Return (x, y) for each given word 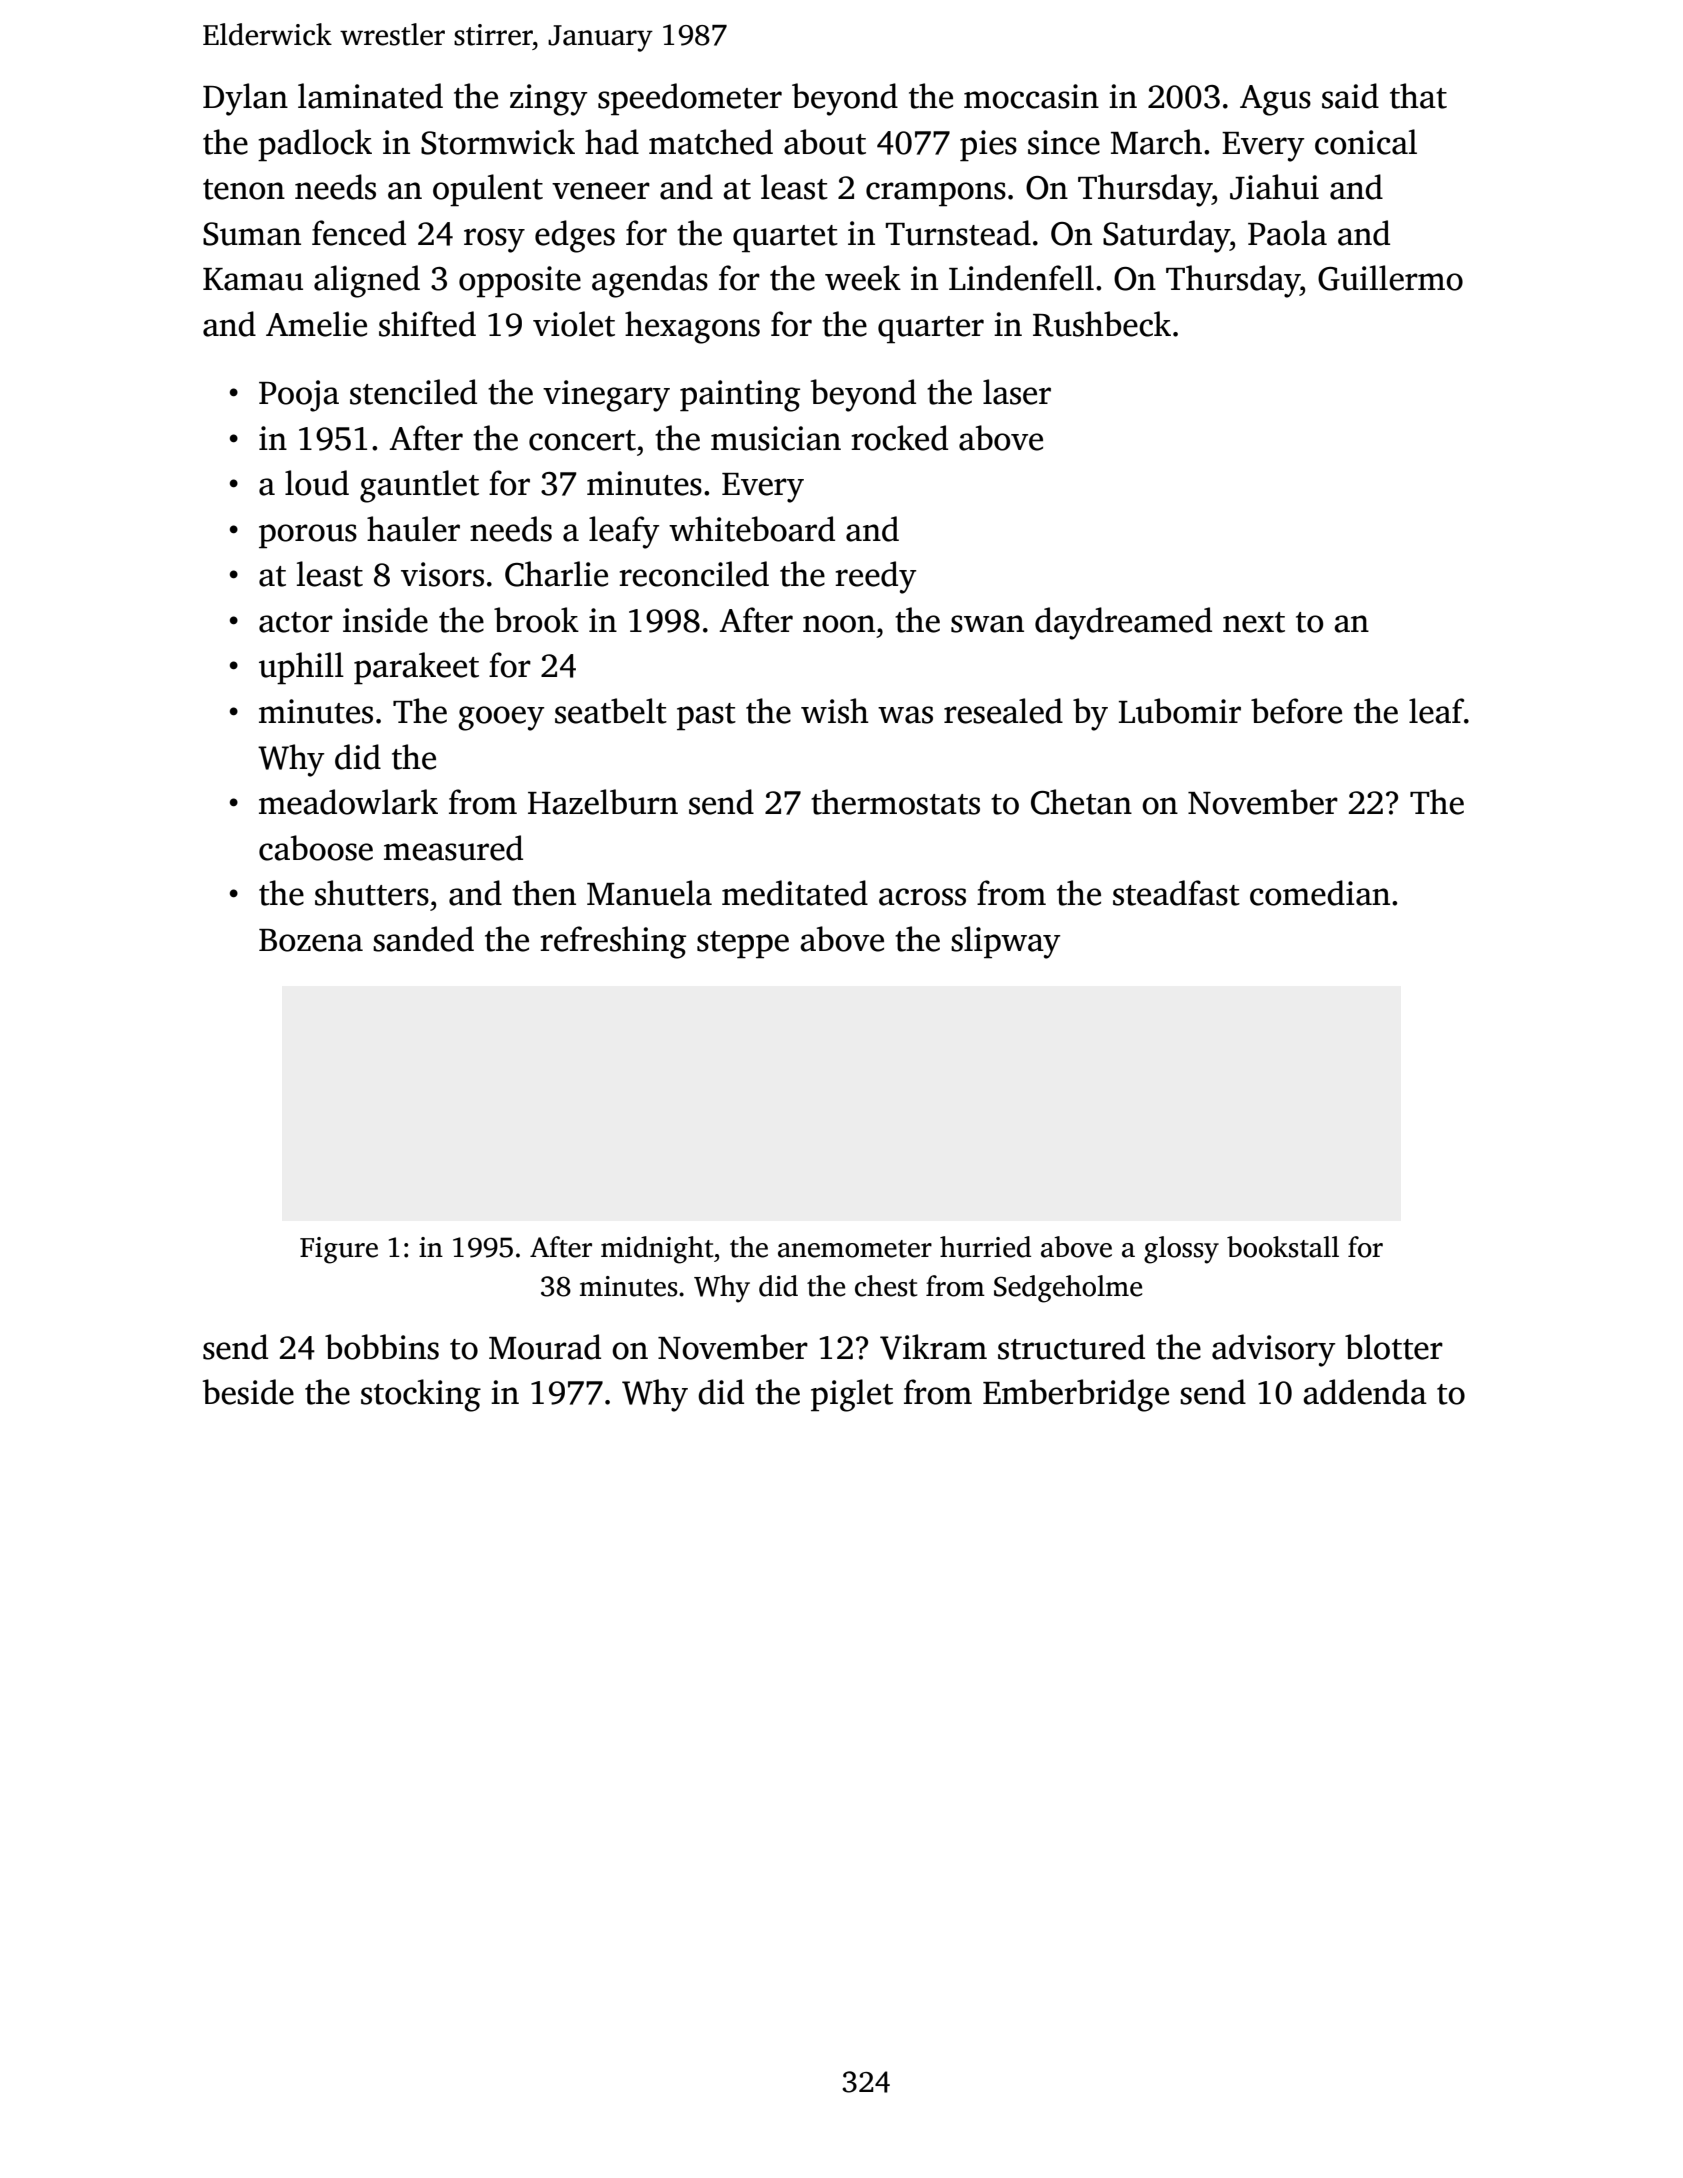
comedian (1320, 893)
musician (776, 438)
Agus (1275, 100)
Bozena (311, 940)
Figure (339, 1250)
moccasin (1031, 96)
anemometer (855, 1249)
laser (1017, 392)
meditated (795, 893)
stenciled (413, 392)
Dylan (245, 99)
